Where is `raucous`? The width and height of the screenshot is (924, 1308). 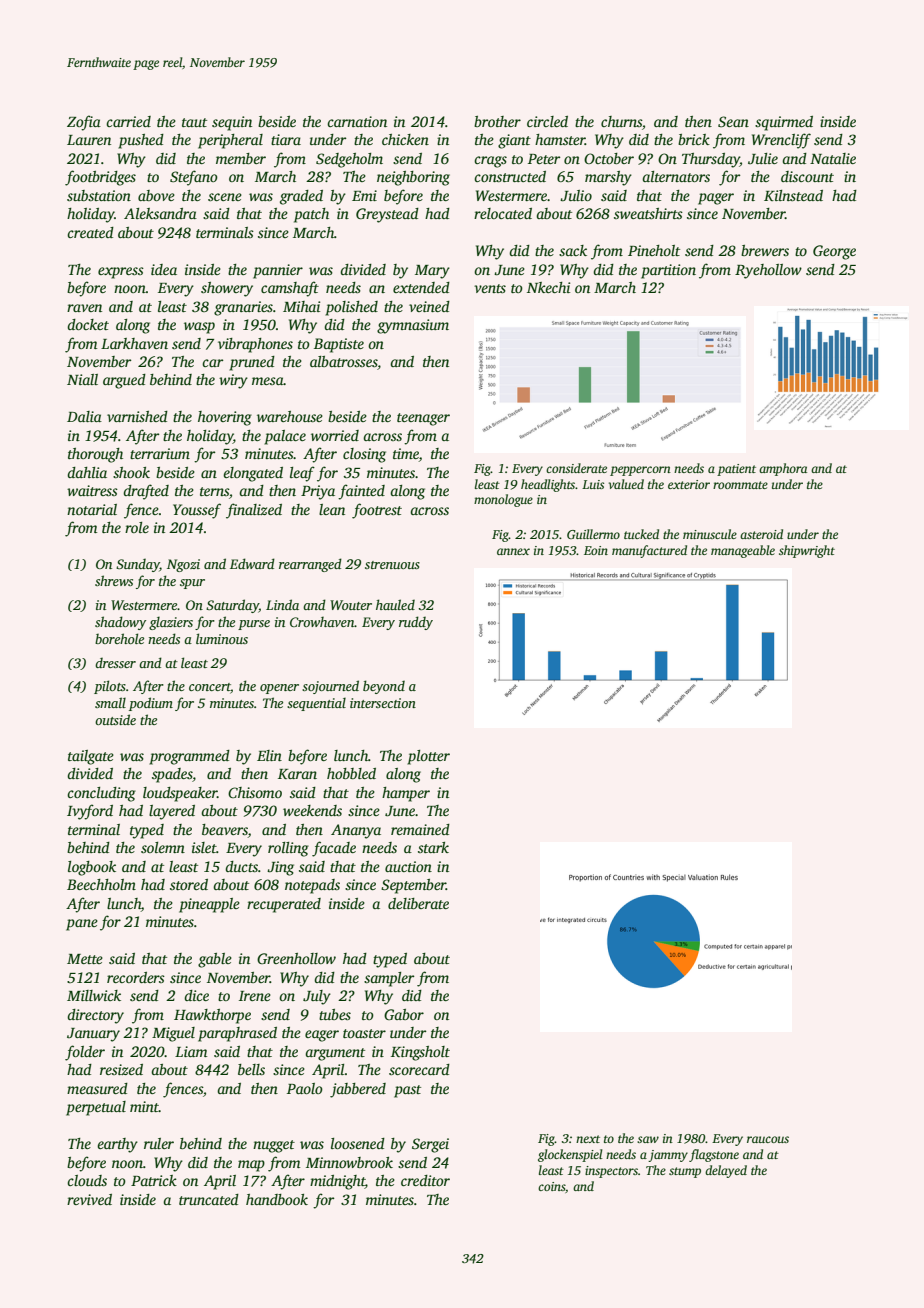 raucous is located at coordinates (768, 1139).
